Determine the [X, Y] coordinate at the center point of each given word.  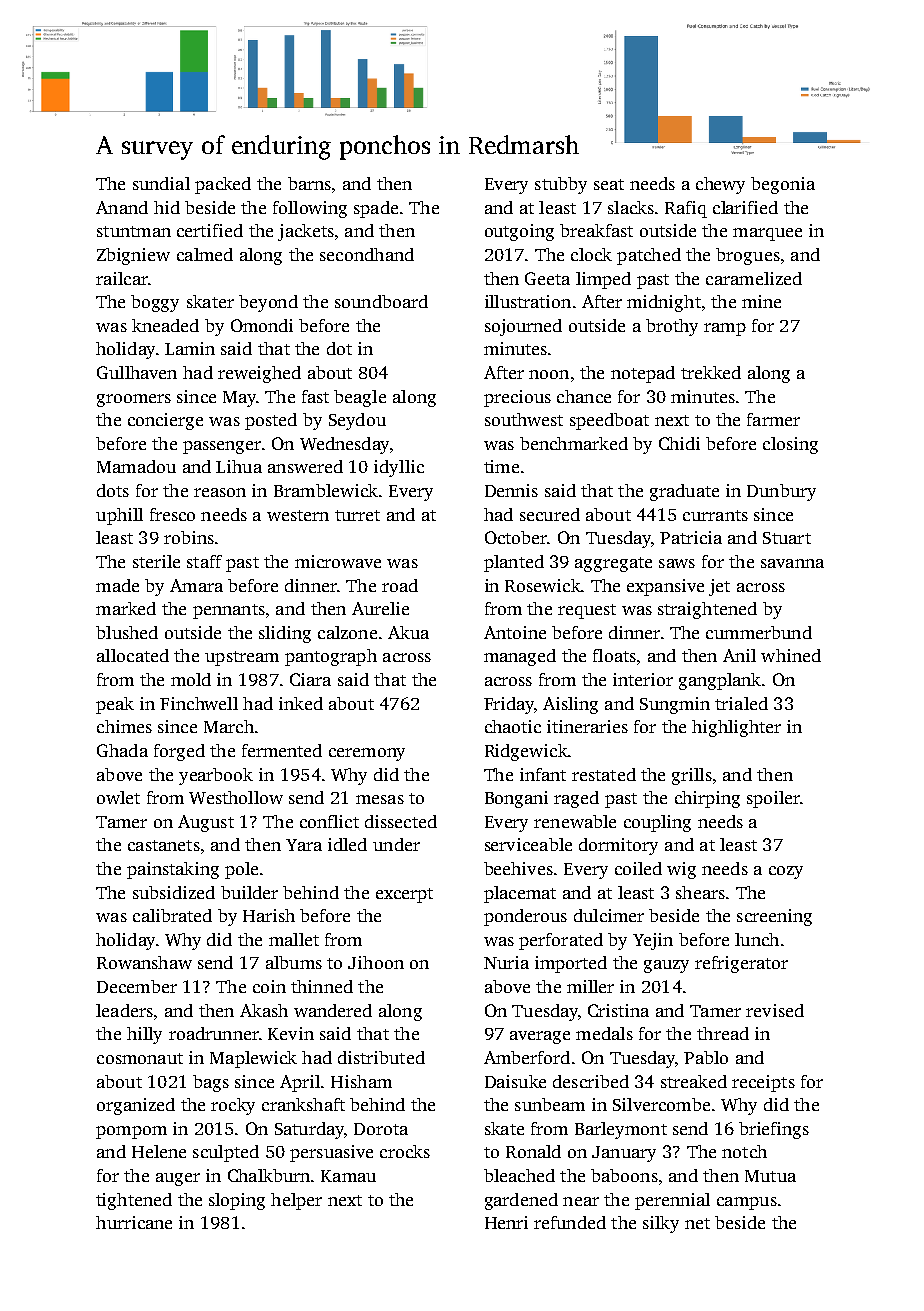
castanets [164, 845]
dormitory [618, 846]
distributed [381, 1057]
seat [609, 184]
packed [223, 185]
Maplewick [253, 1059]
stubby [561, 185]
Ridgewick [526, 752]
